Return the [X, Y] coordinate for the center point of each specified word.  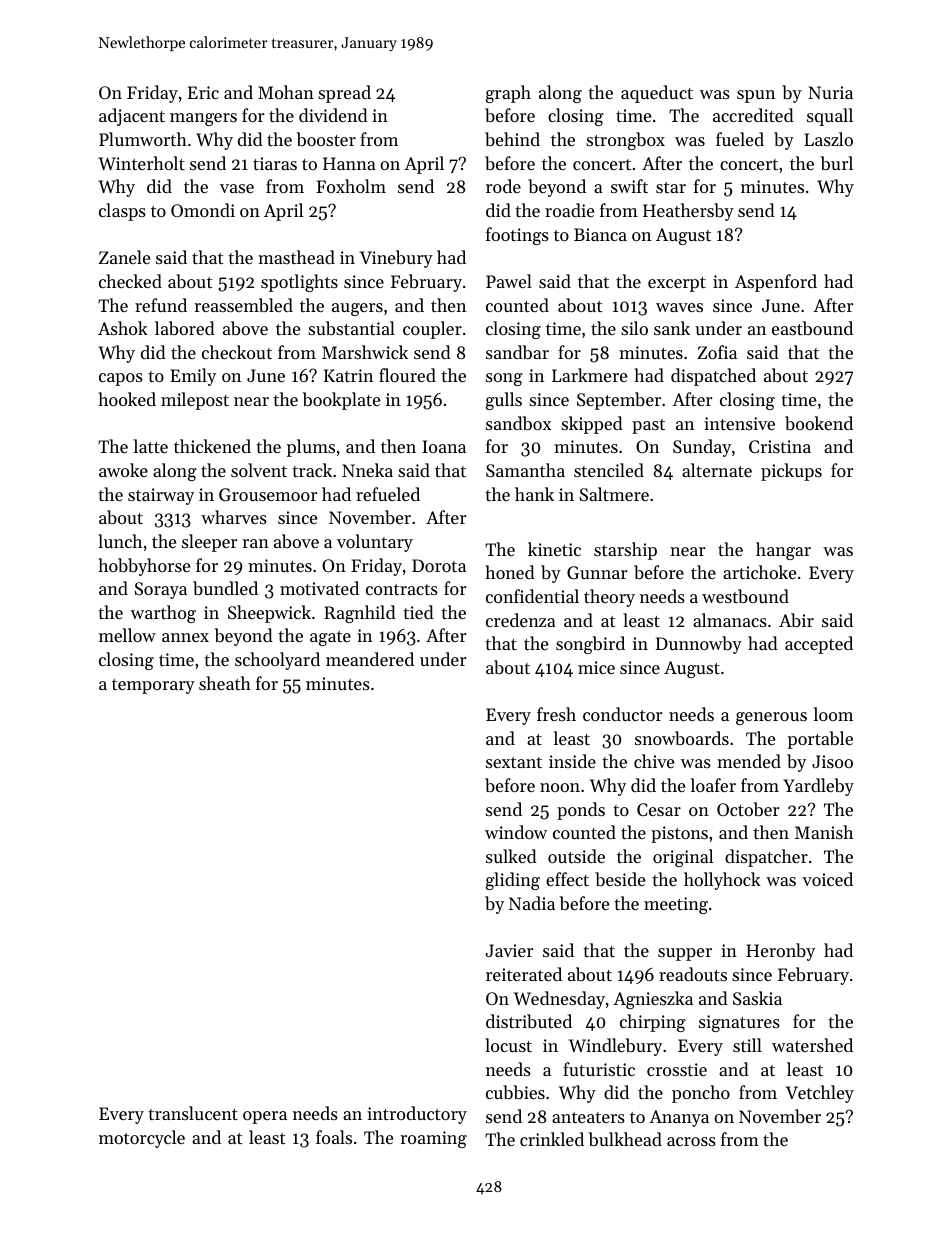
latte [151, 446]
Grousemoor [268, 494]
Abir [796, 620]
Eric [203, 92]
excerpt [677, 284]
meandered [370, 659]
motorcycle [142, 1139]
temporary [153, 686]
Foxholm [351, 186]
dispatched [713, 377]
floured [407, 375]
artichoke [759, 572]
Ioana [444, 446]
